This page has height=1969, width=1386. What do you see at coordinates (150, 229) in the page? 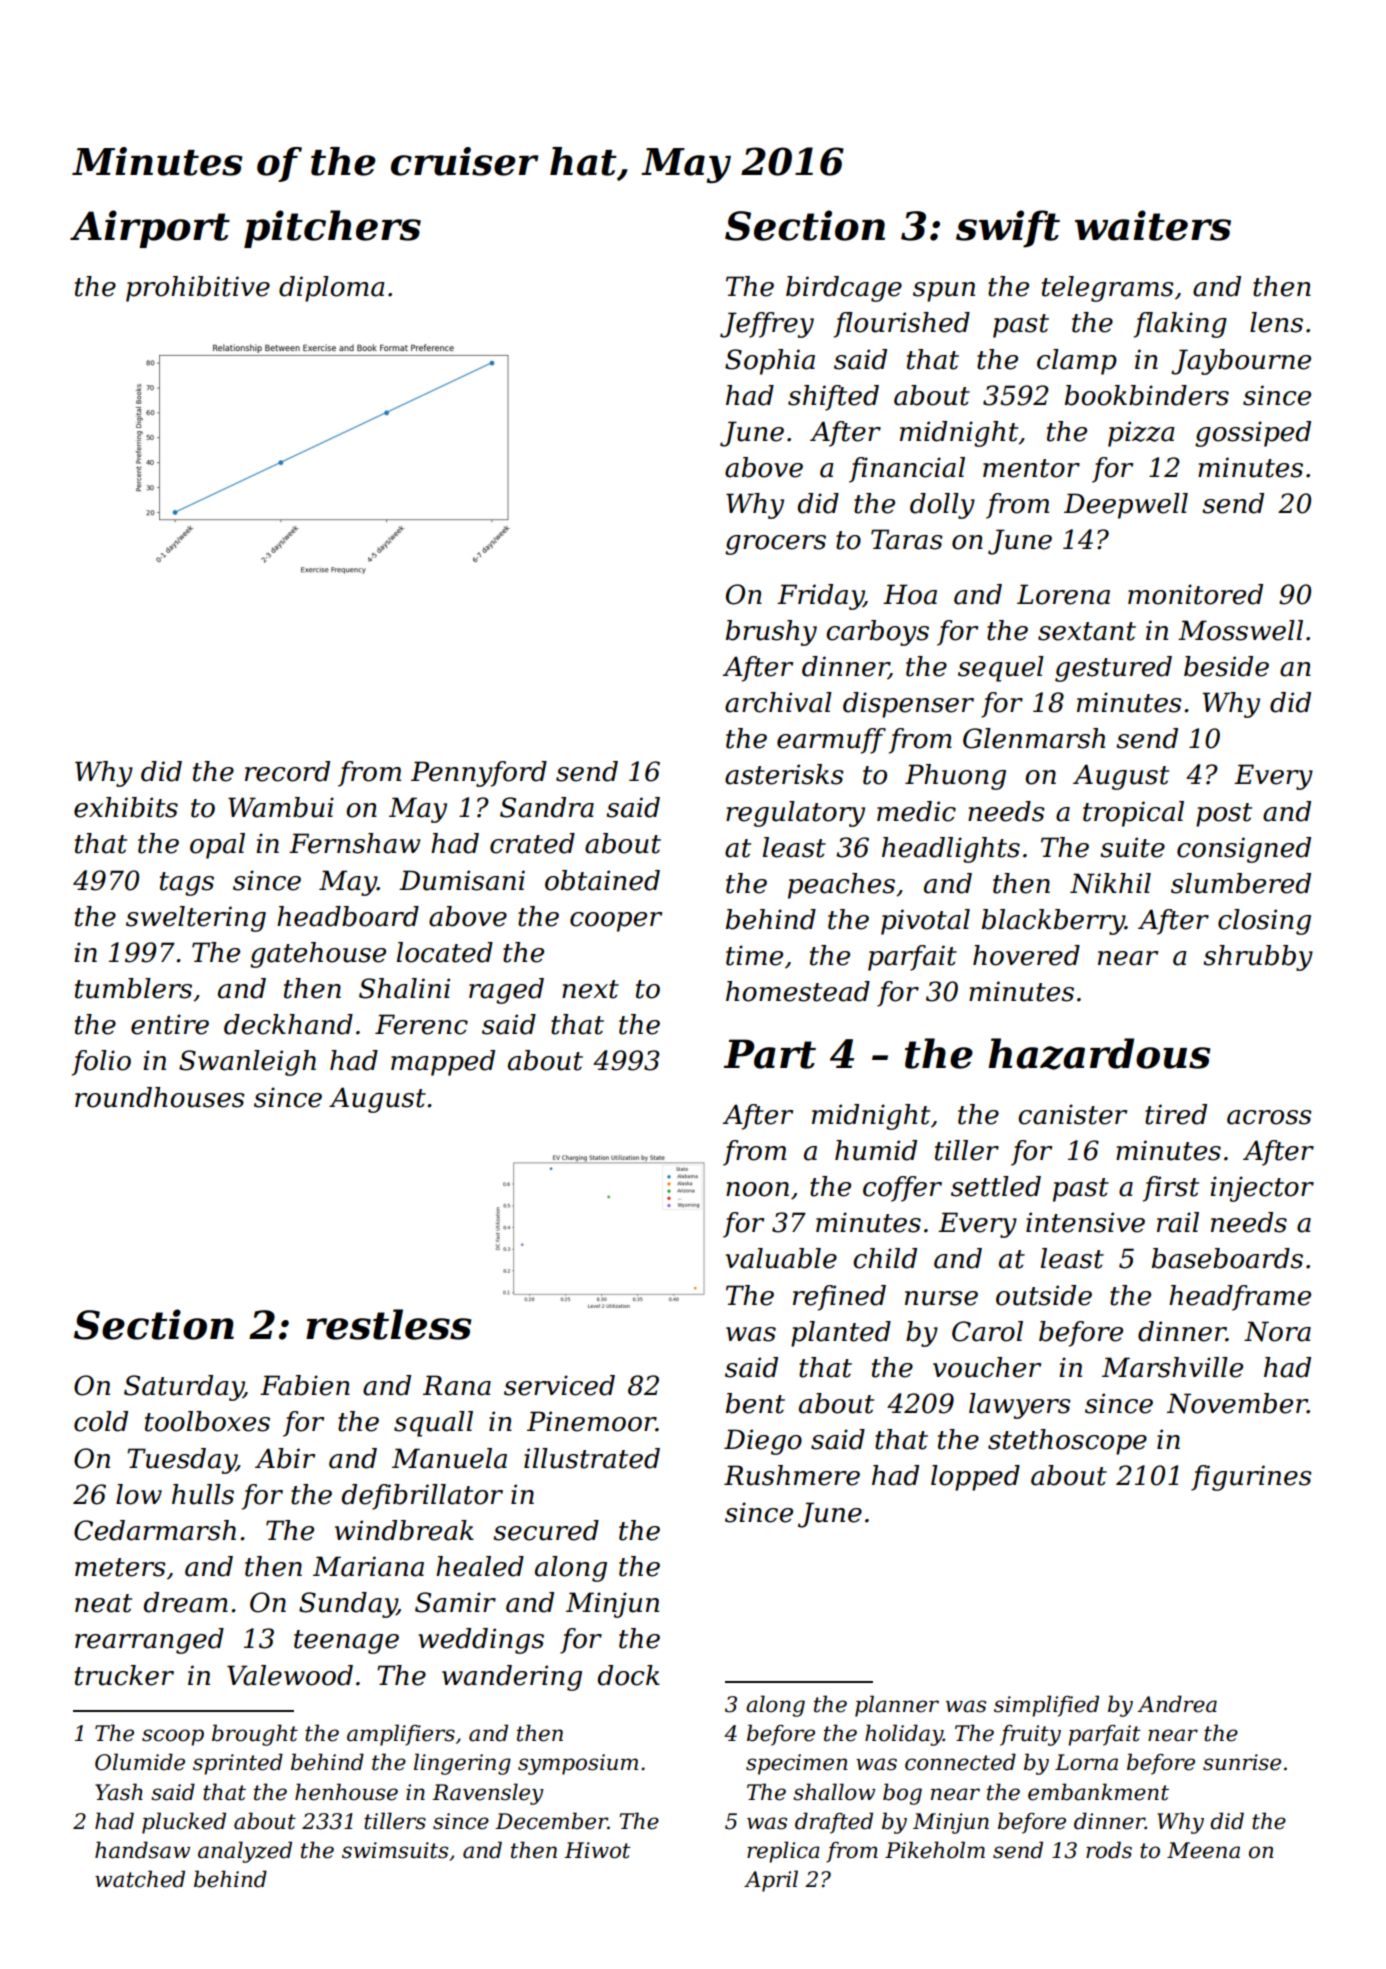
I see `Airport` at bounding box center [150, 229].
